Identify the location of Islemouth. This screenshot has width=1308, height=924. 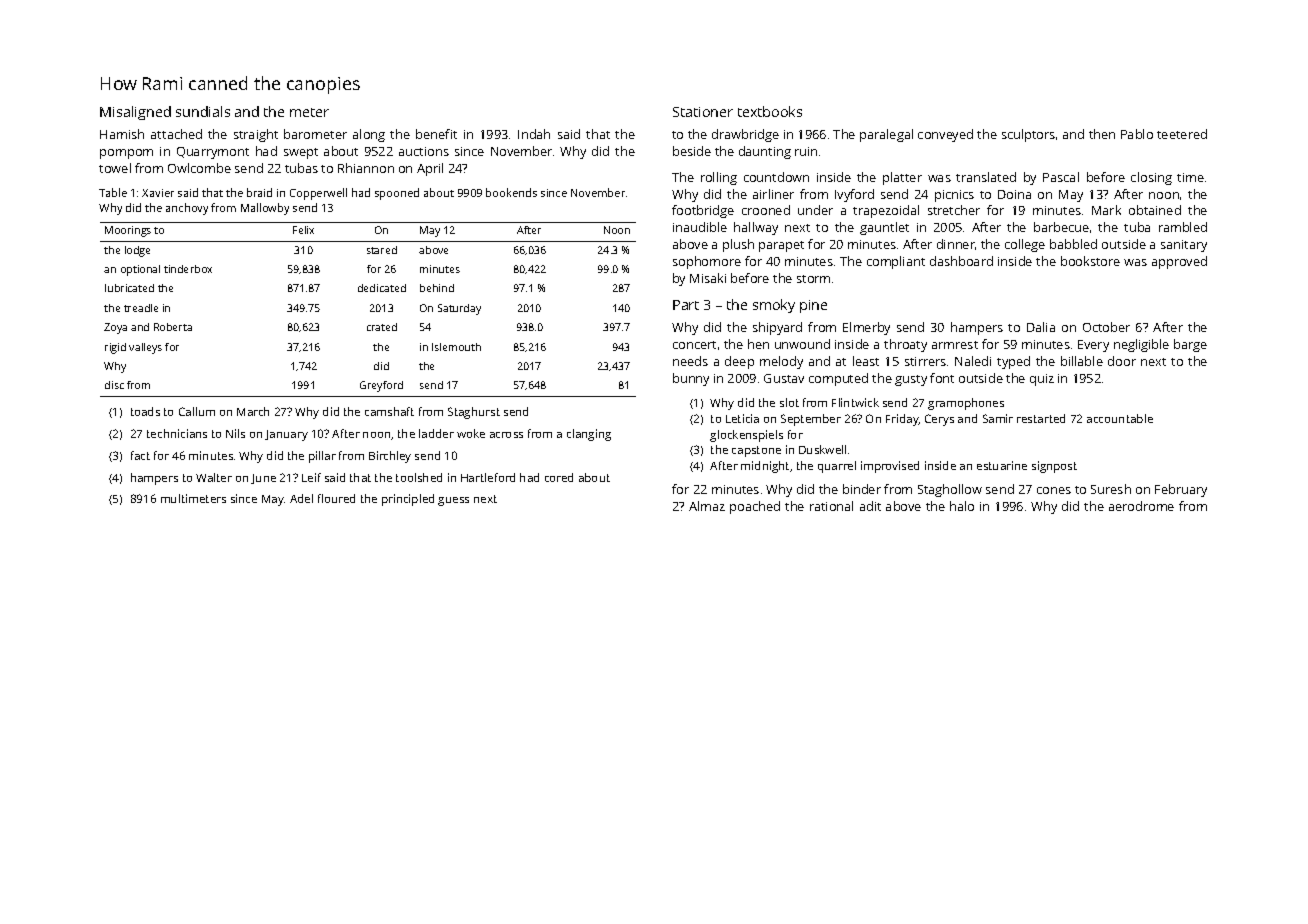
(456, 347).
